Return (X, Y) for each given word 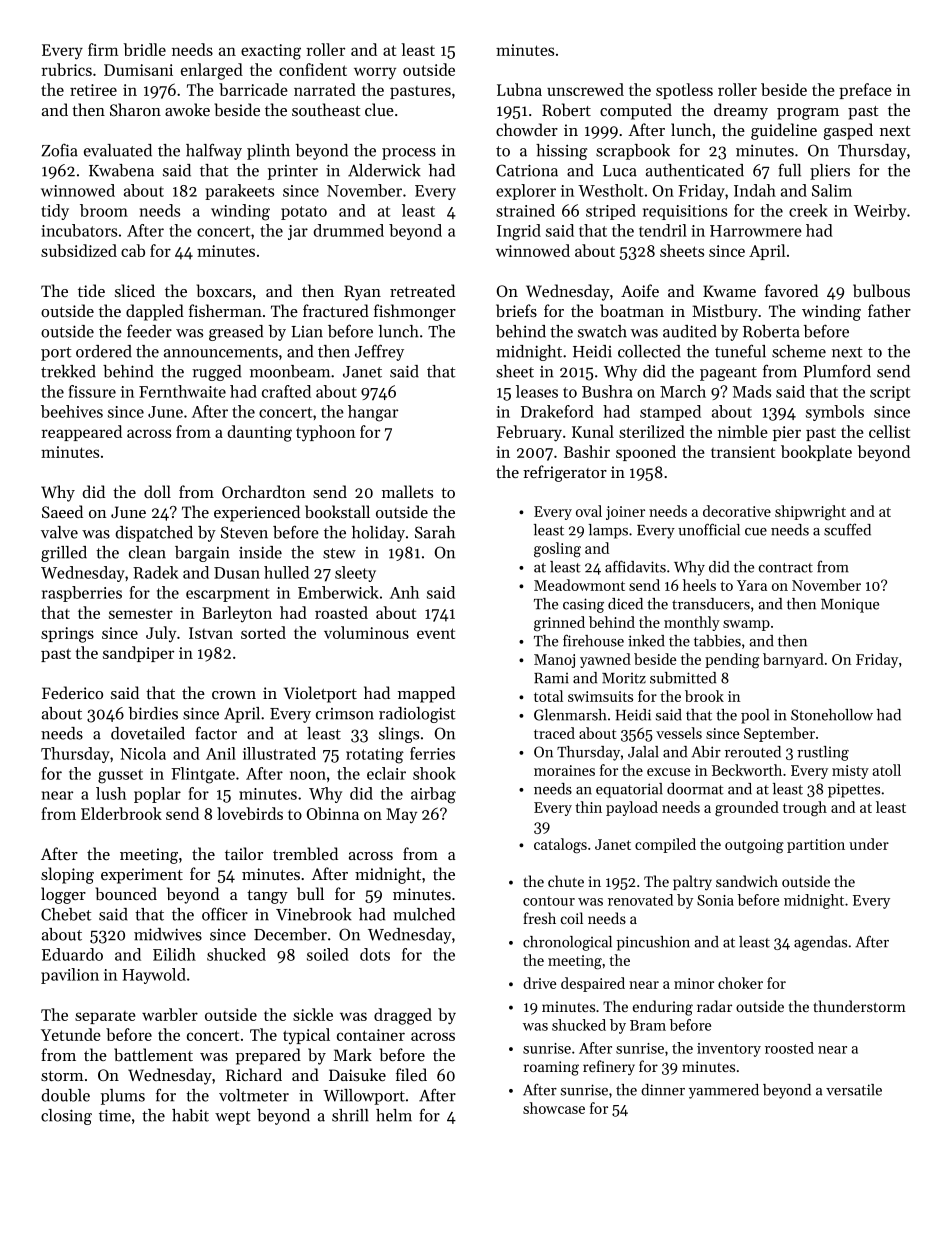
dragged (403, 1016)
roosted (789, 1048)
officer (225, 914)
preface (865, 91)
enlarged (212, 71)
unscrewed (585, 89)
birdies (153, 713)
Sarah (435, 532)
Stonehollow (832, 715)
